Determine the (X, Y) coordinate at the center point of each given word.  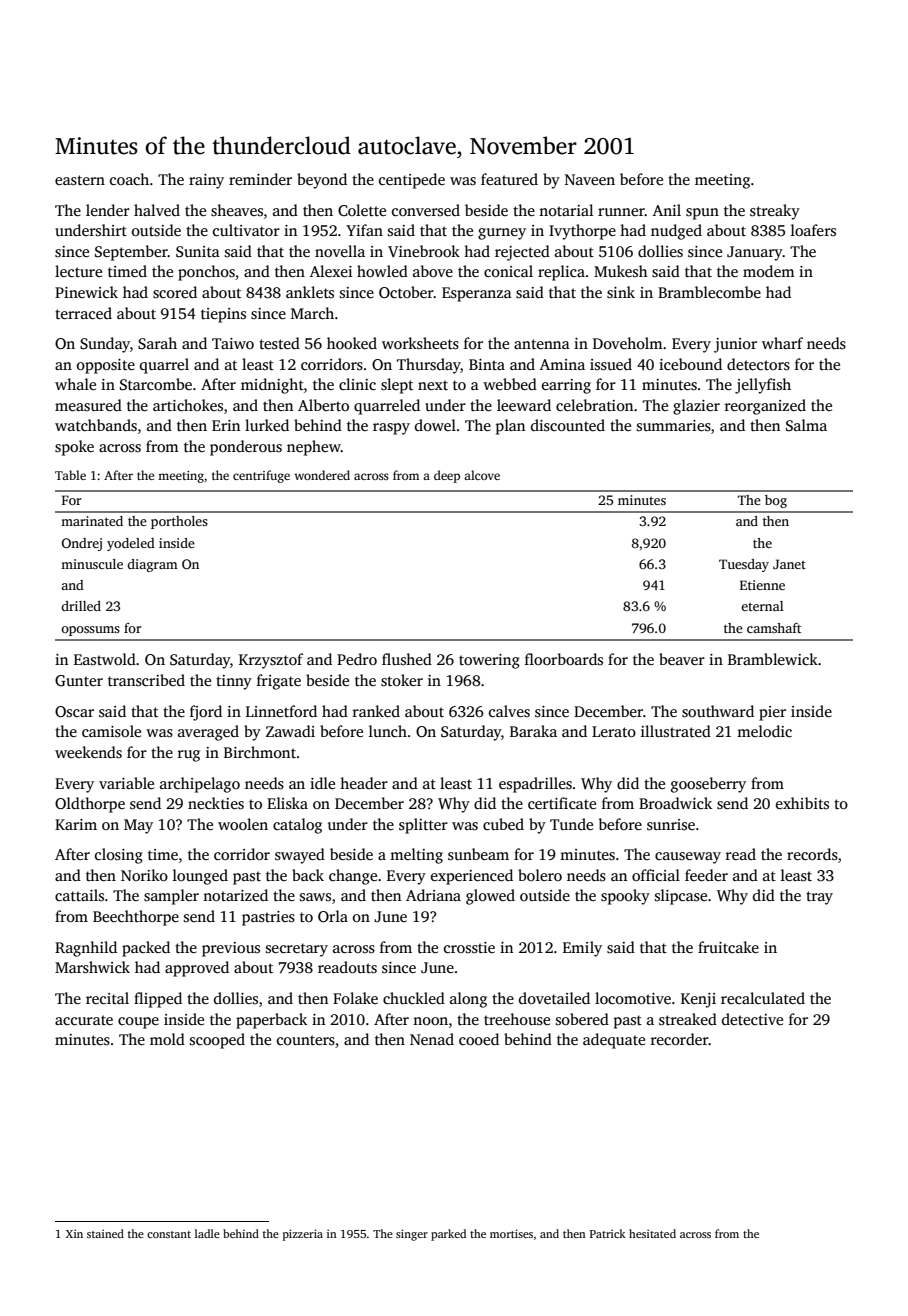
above (433, 271)
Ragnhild (86, 949)
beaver (682, 659)
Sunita (198, 252)
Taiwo (233, 343)
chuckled (414, 998)
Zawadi (290, 731)
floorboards (564, 659)
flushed (407, 659)
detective (752, 1019)
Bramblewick (773, 659)
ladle (207, 1233)
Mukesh (621, 271)
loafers (813, 230)
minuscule (92, 564)
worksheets (420, 343)
